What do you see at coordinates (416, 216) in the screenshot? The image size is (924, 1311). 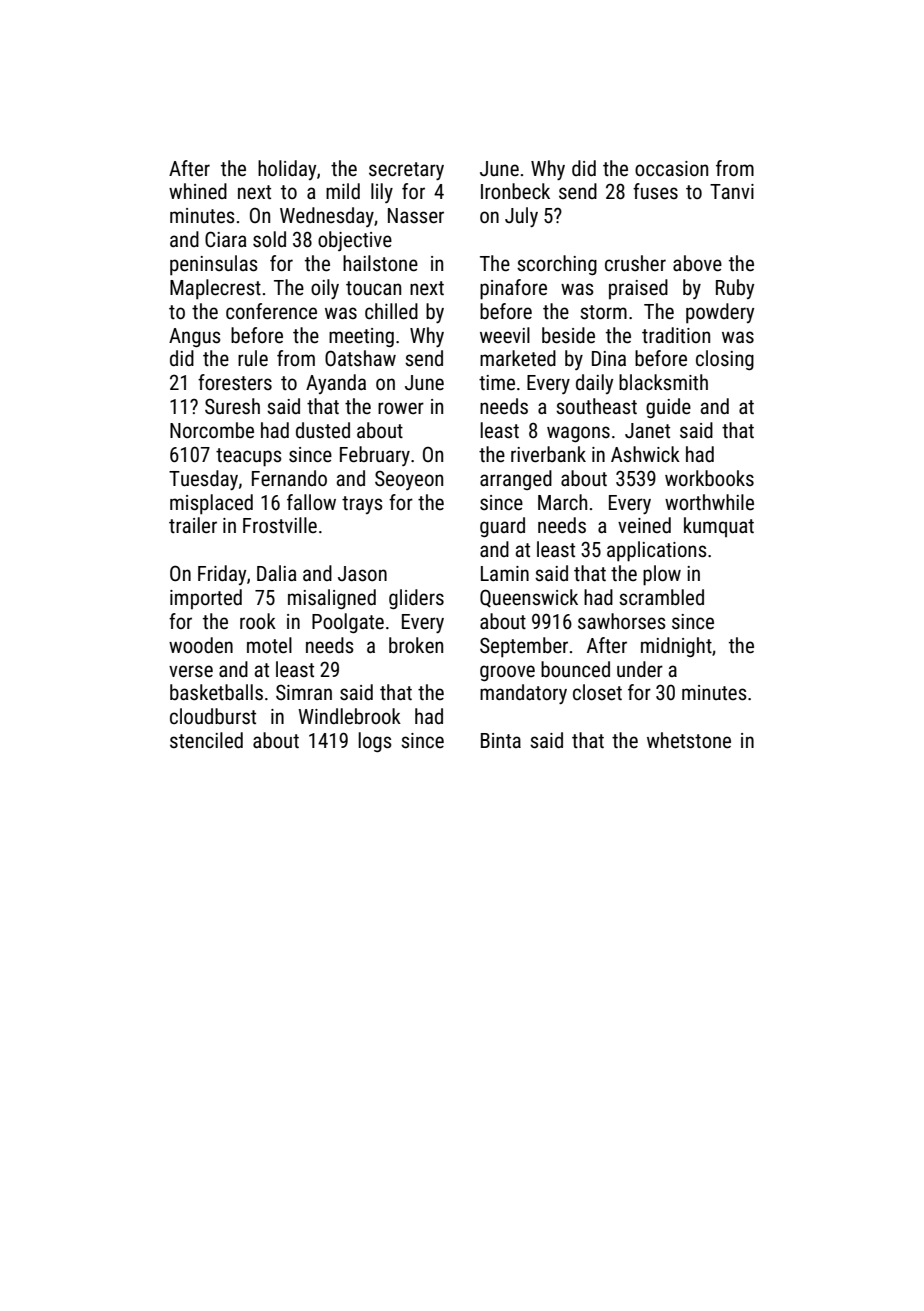 I see `Nasser` at bounding box center [416, 216].
